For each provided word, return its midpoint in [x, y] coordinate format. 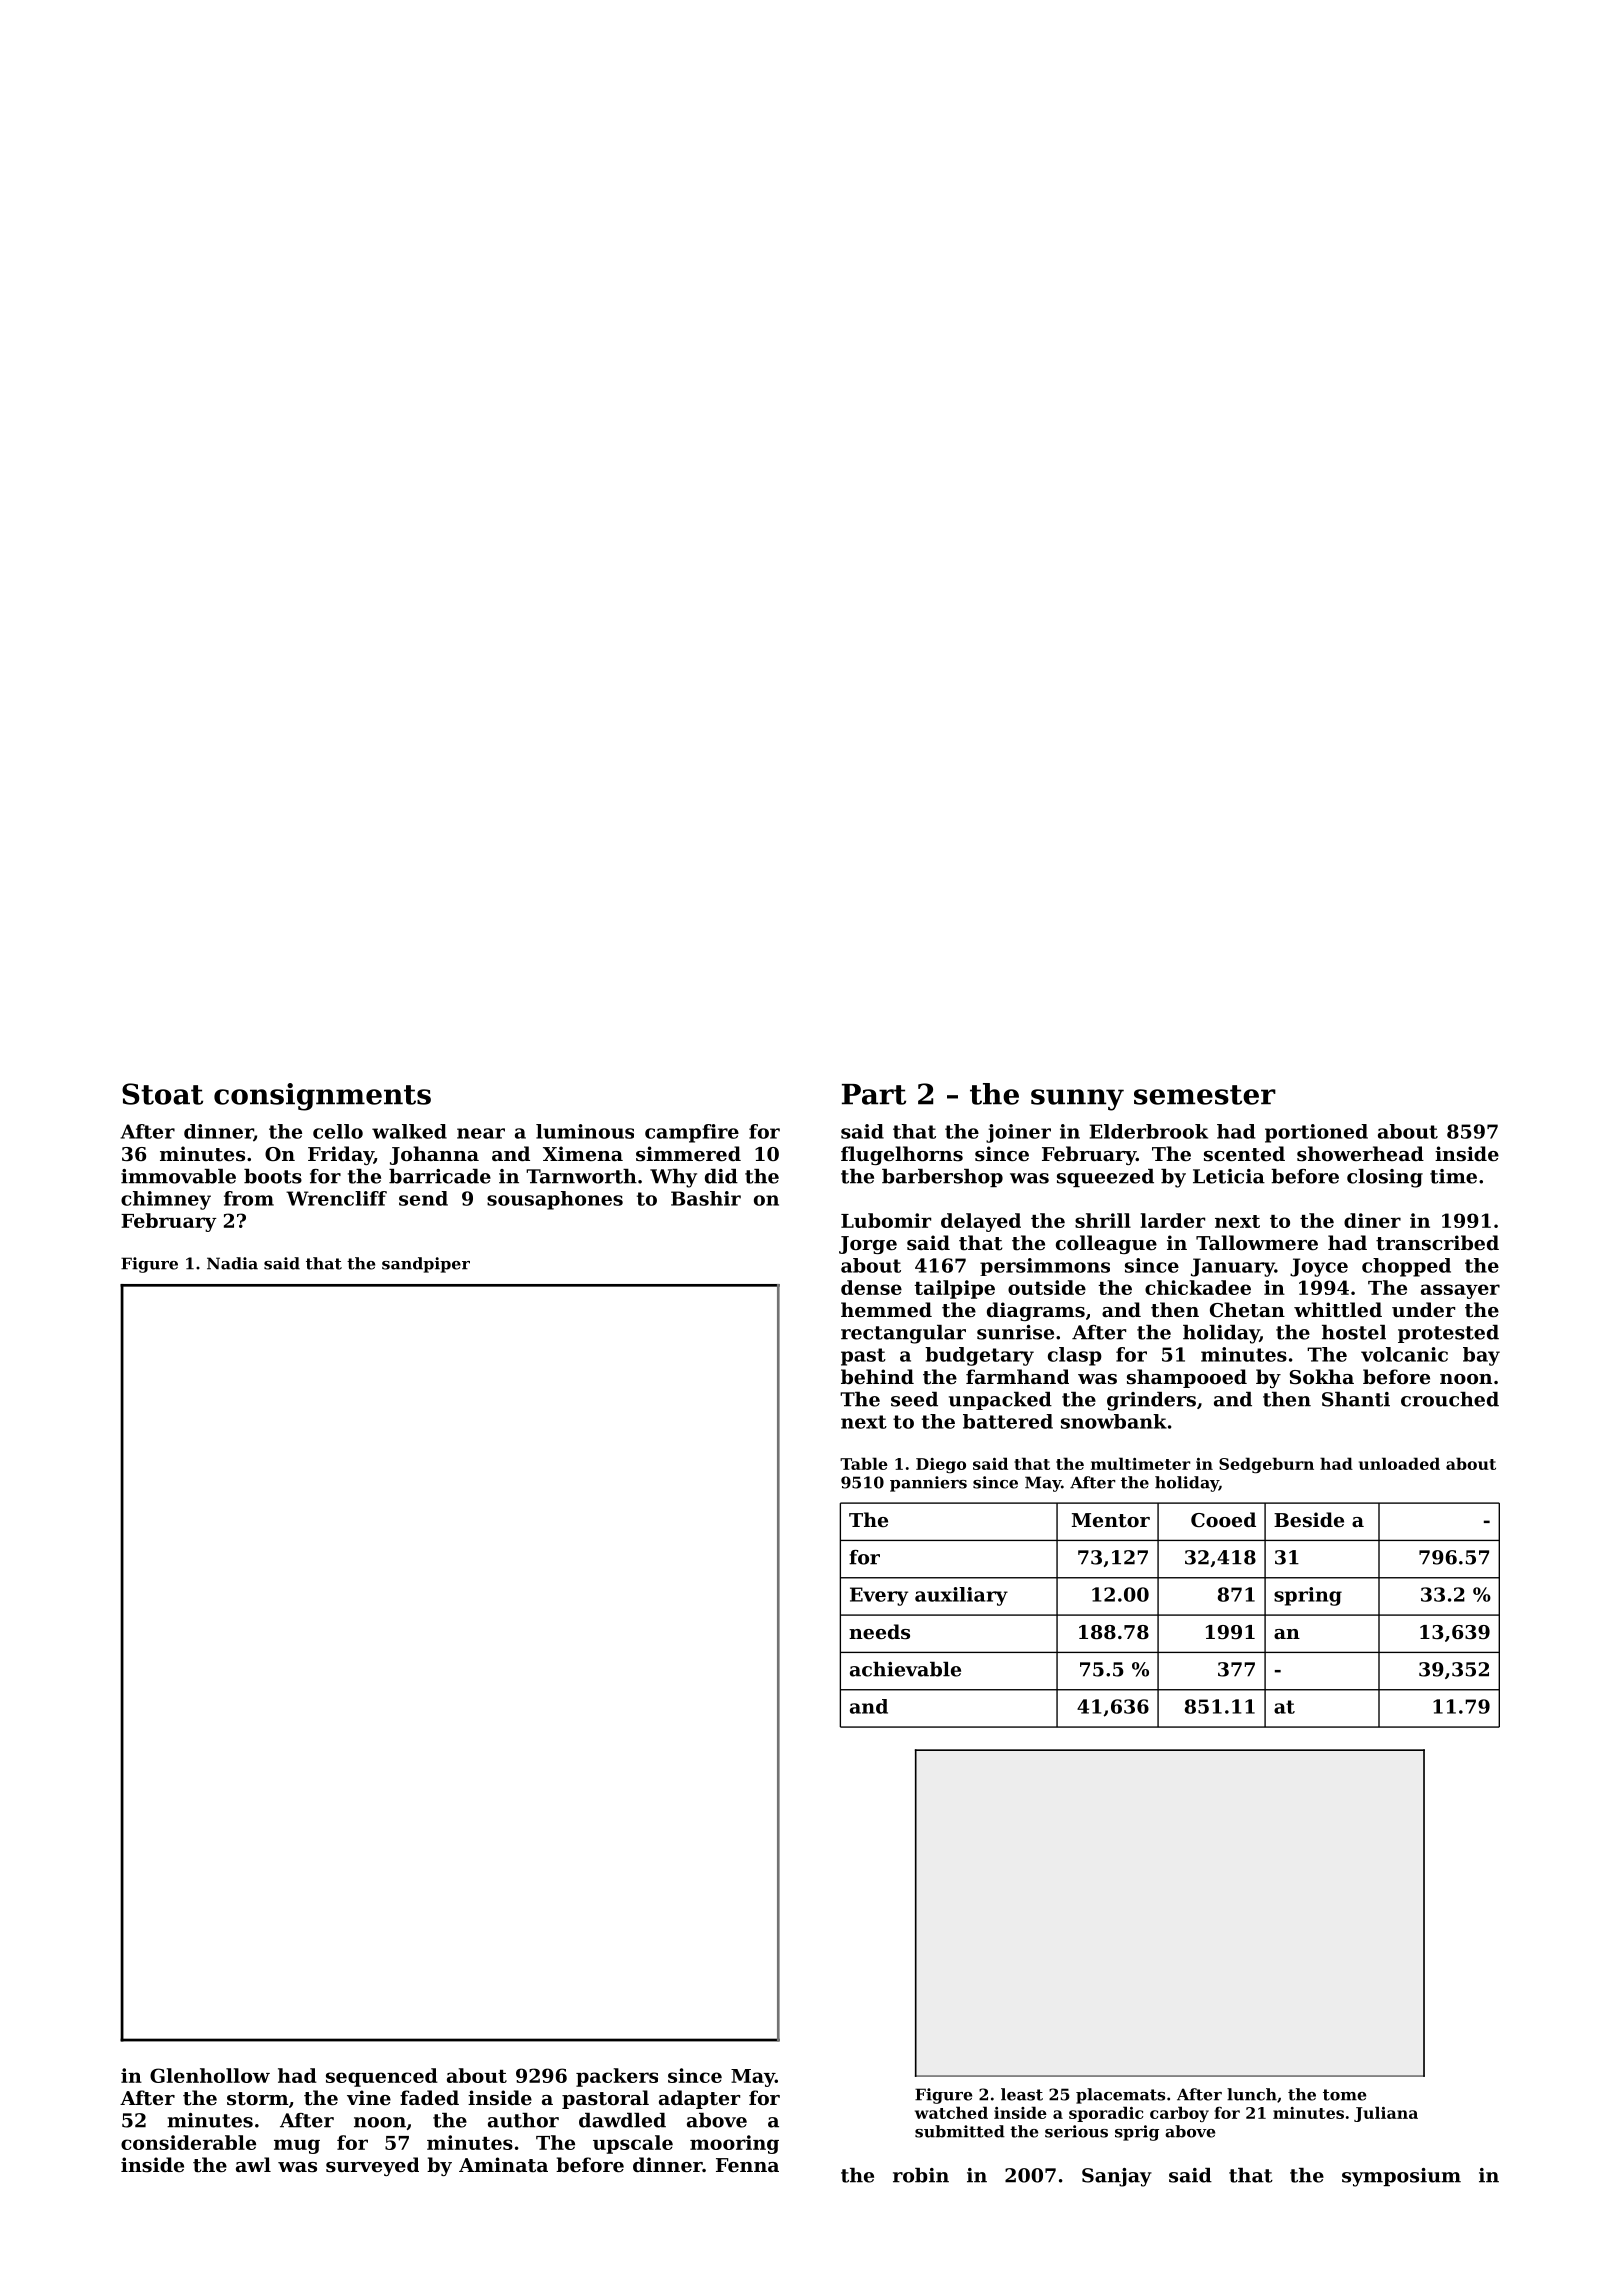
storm [257, 2099]
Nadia [232, 1263]
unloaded [1399, 1463]
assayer [1460, 1291]
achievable [905, 1669]
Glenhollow [210, 2075]
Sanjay [1117, 2177]
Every [879, 1596]
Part [874, 1094]
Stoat [162, 1094]
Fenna [747, 2165]
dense [871, 1287]
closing [1385, 1178]
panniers [928, 1484]
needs [879, 1632]
